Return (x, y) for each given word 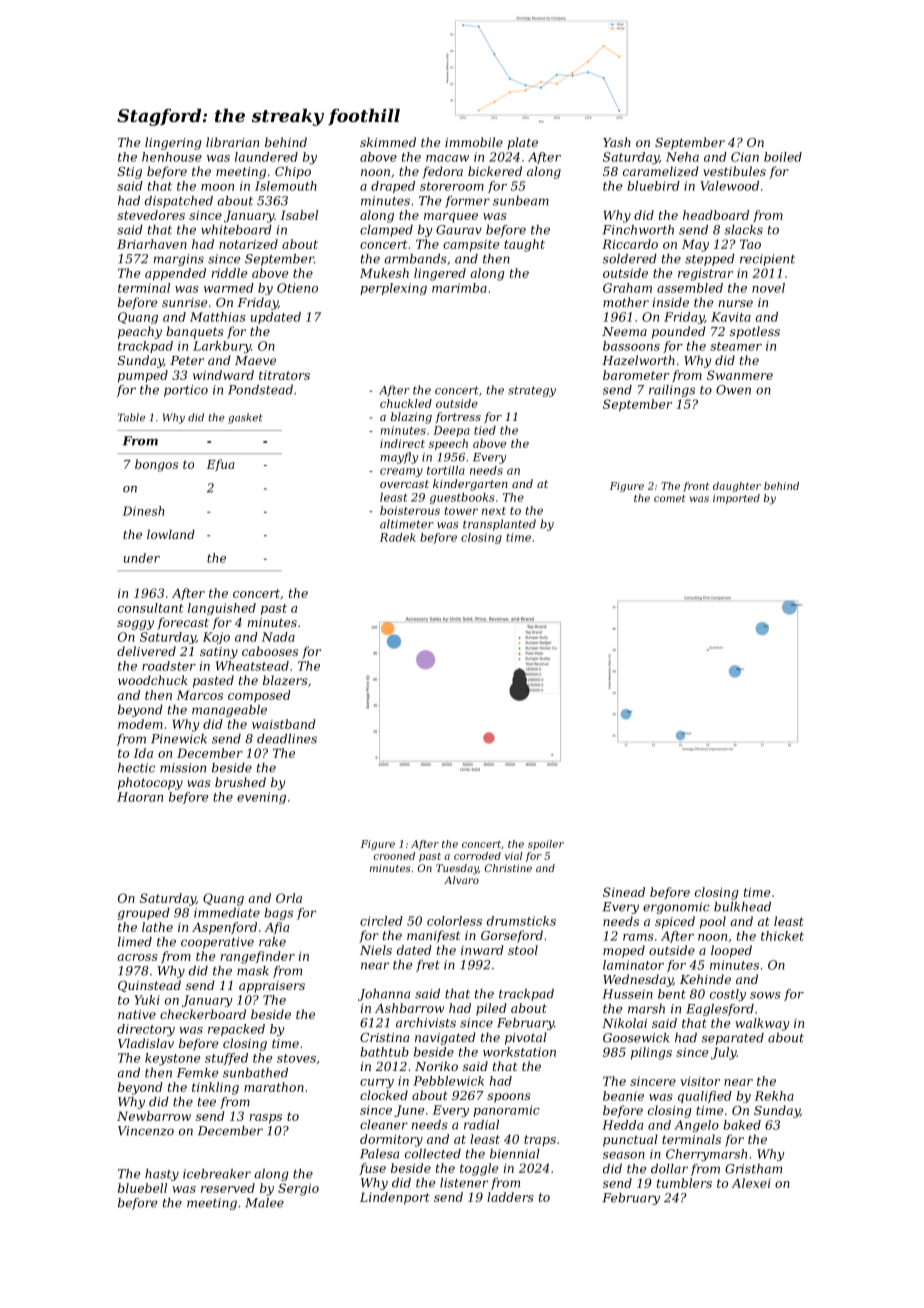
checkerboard (203, 1014)
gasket (245, 418)
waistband (284, 724)
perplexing (393, 289)
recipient (767, 260)
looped (731, 951)
